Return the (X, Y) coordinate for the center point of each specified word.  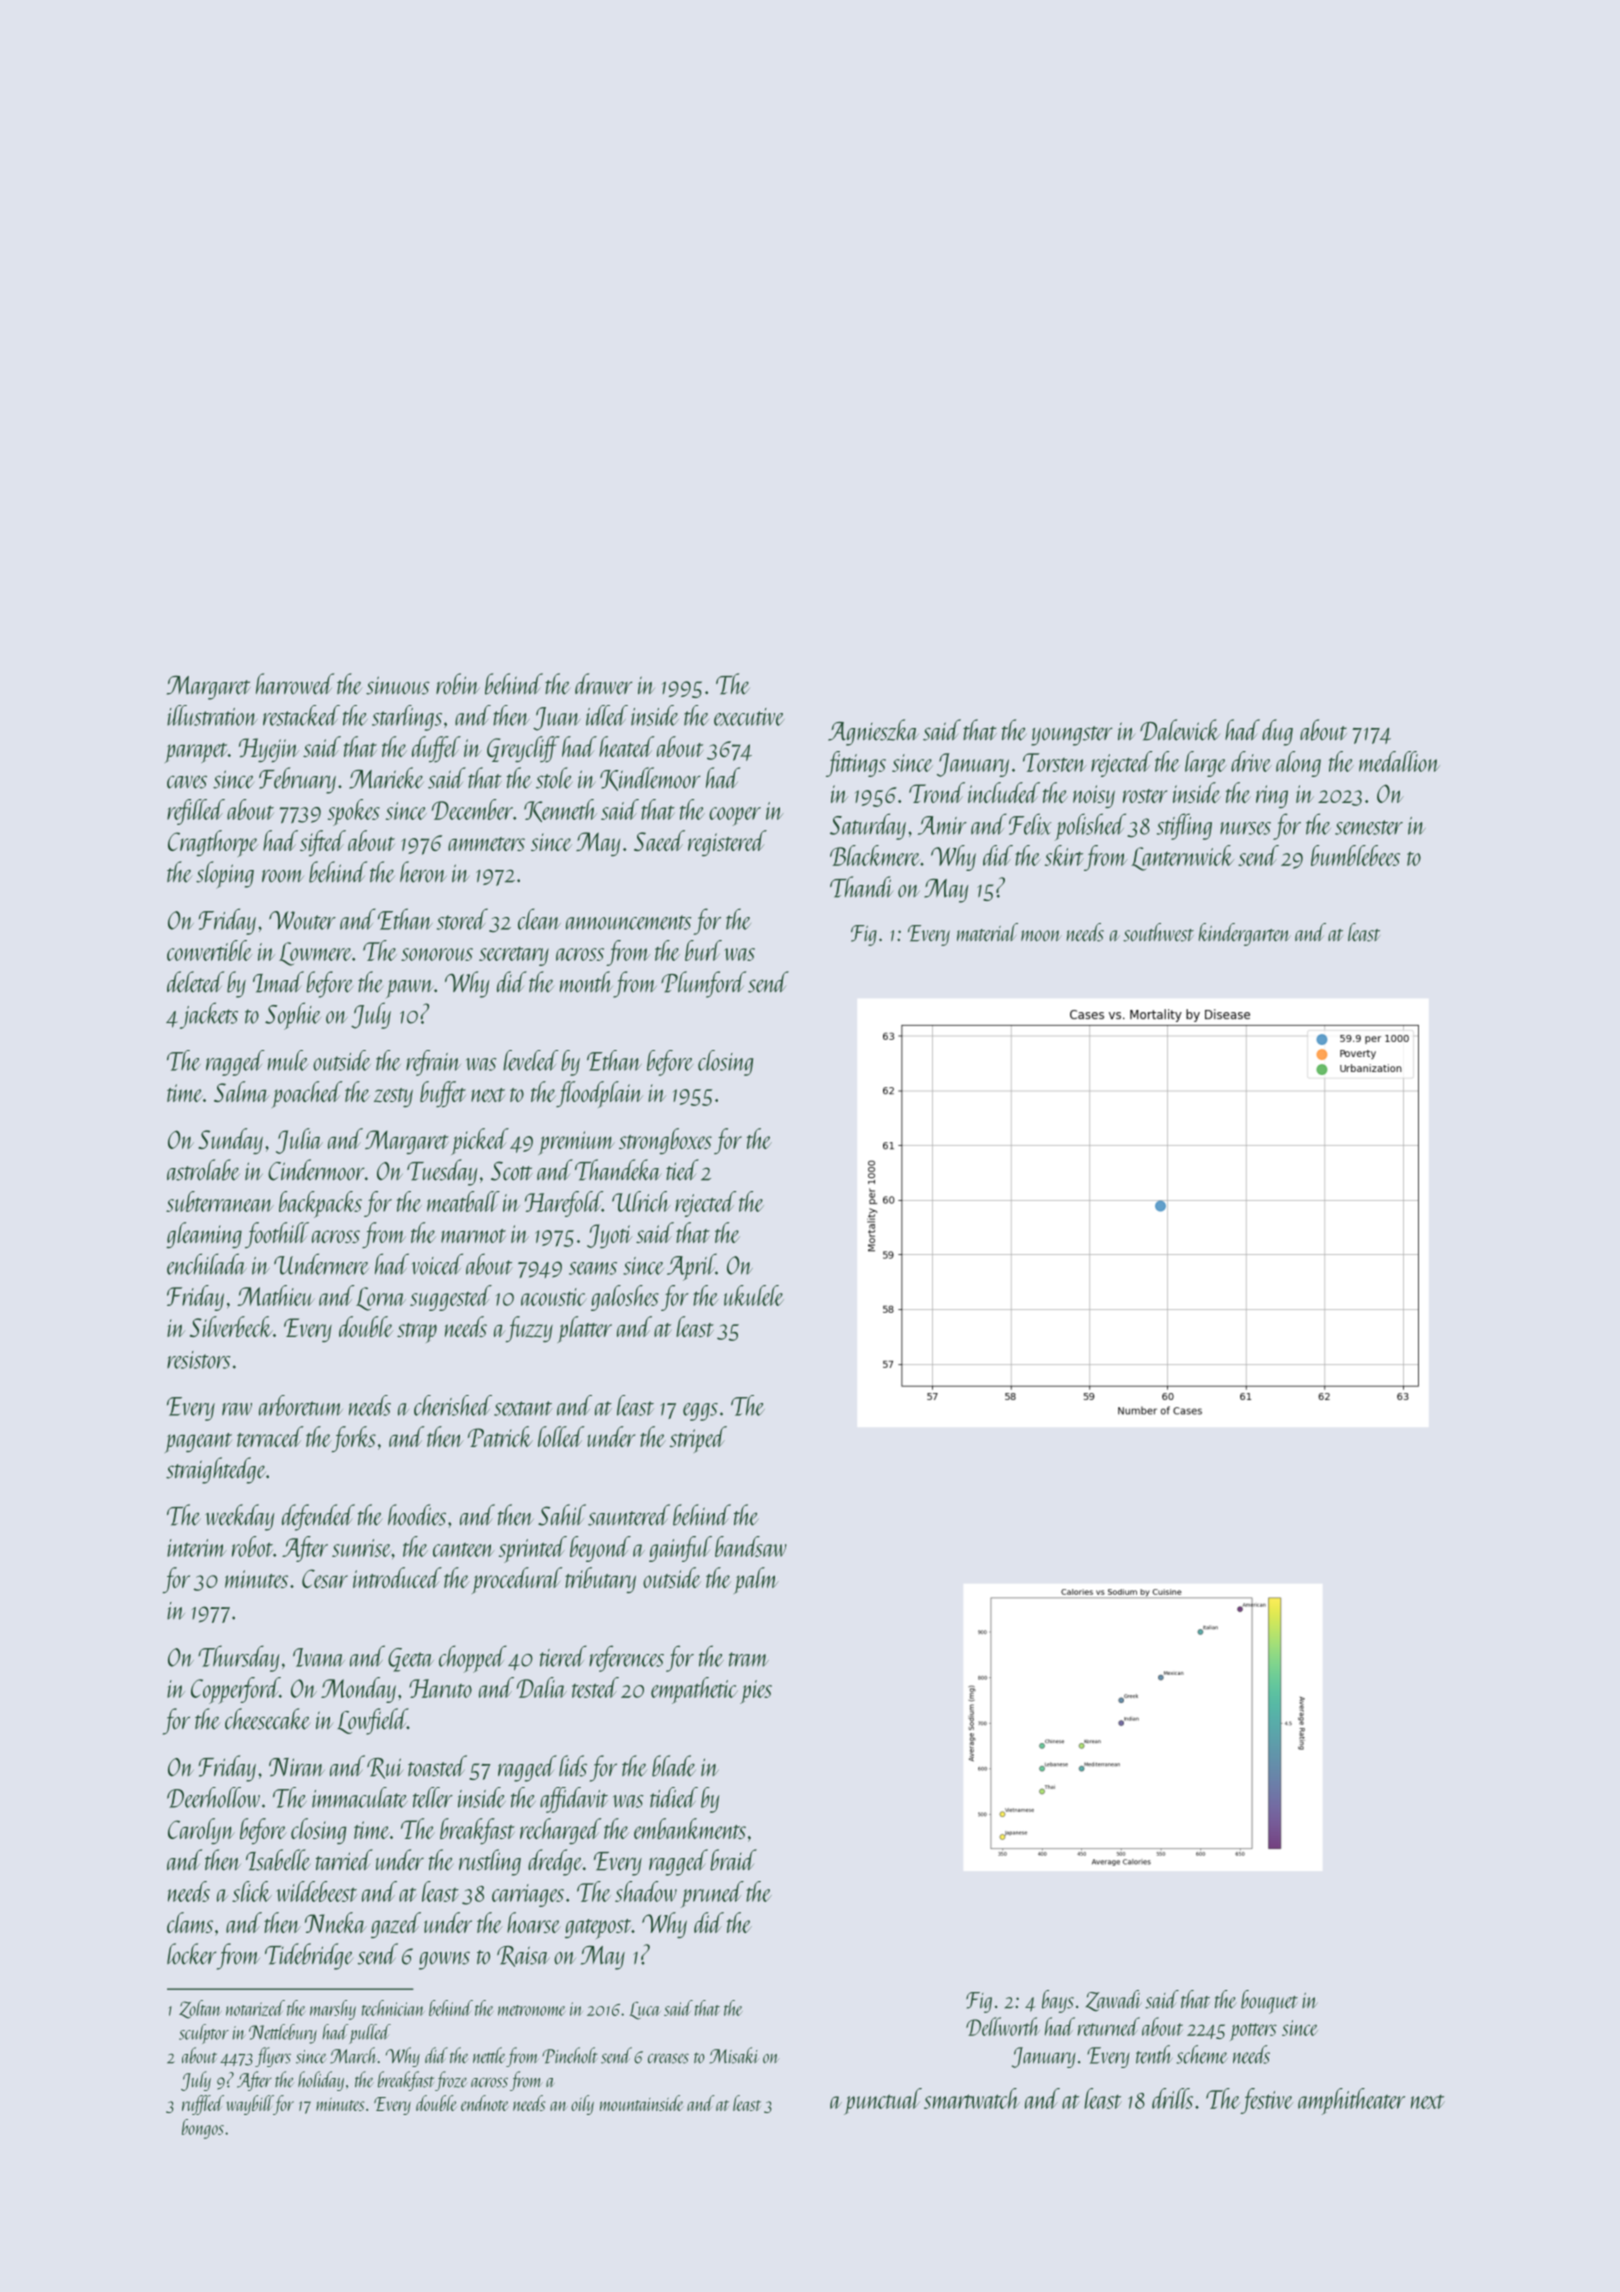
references (626, 1658)
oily (582, 2105)
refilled (196, 812)
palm (756, 1580)
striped (698, 1439)
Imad (278, 982)
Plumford (703, 984)
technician (393, 2008)
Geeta (411, 1660)
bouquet (1269, 2002)
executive (749, 717)
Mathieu (276, 1295)
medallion (1399, 761)
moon (1041, 936)
